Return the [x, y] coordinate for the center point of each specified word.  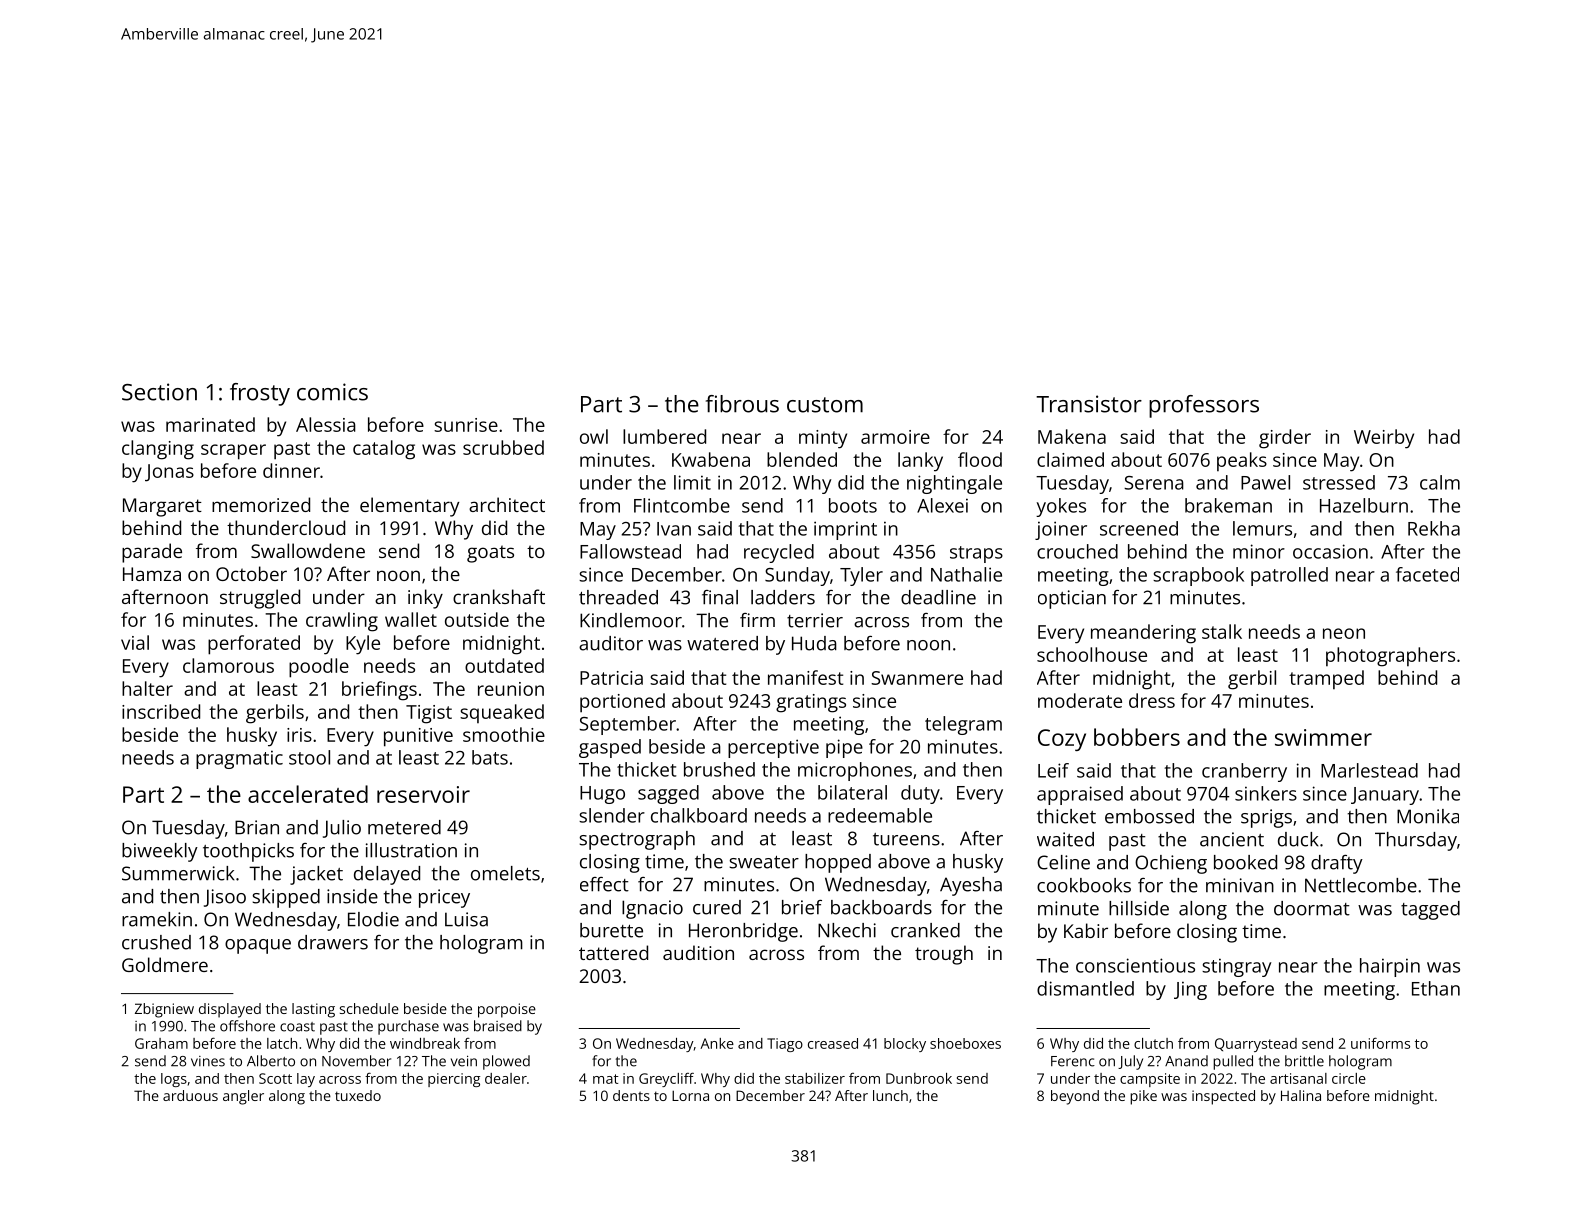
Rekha [1434, 528]
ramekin [157, 919]
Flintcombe [682, 505]
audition [698, 952]
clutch [1153, 1043]
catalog [384, 450]
